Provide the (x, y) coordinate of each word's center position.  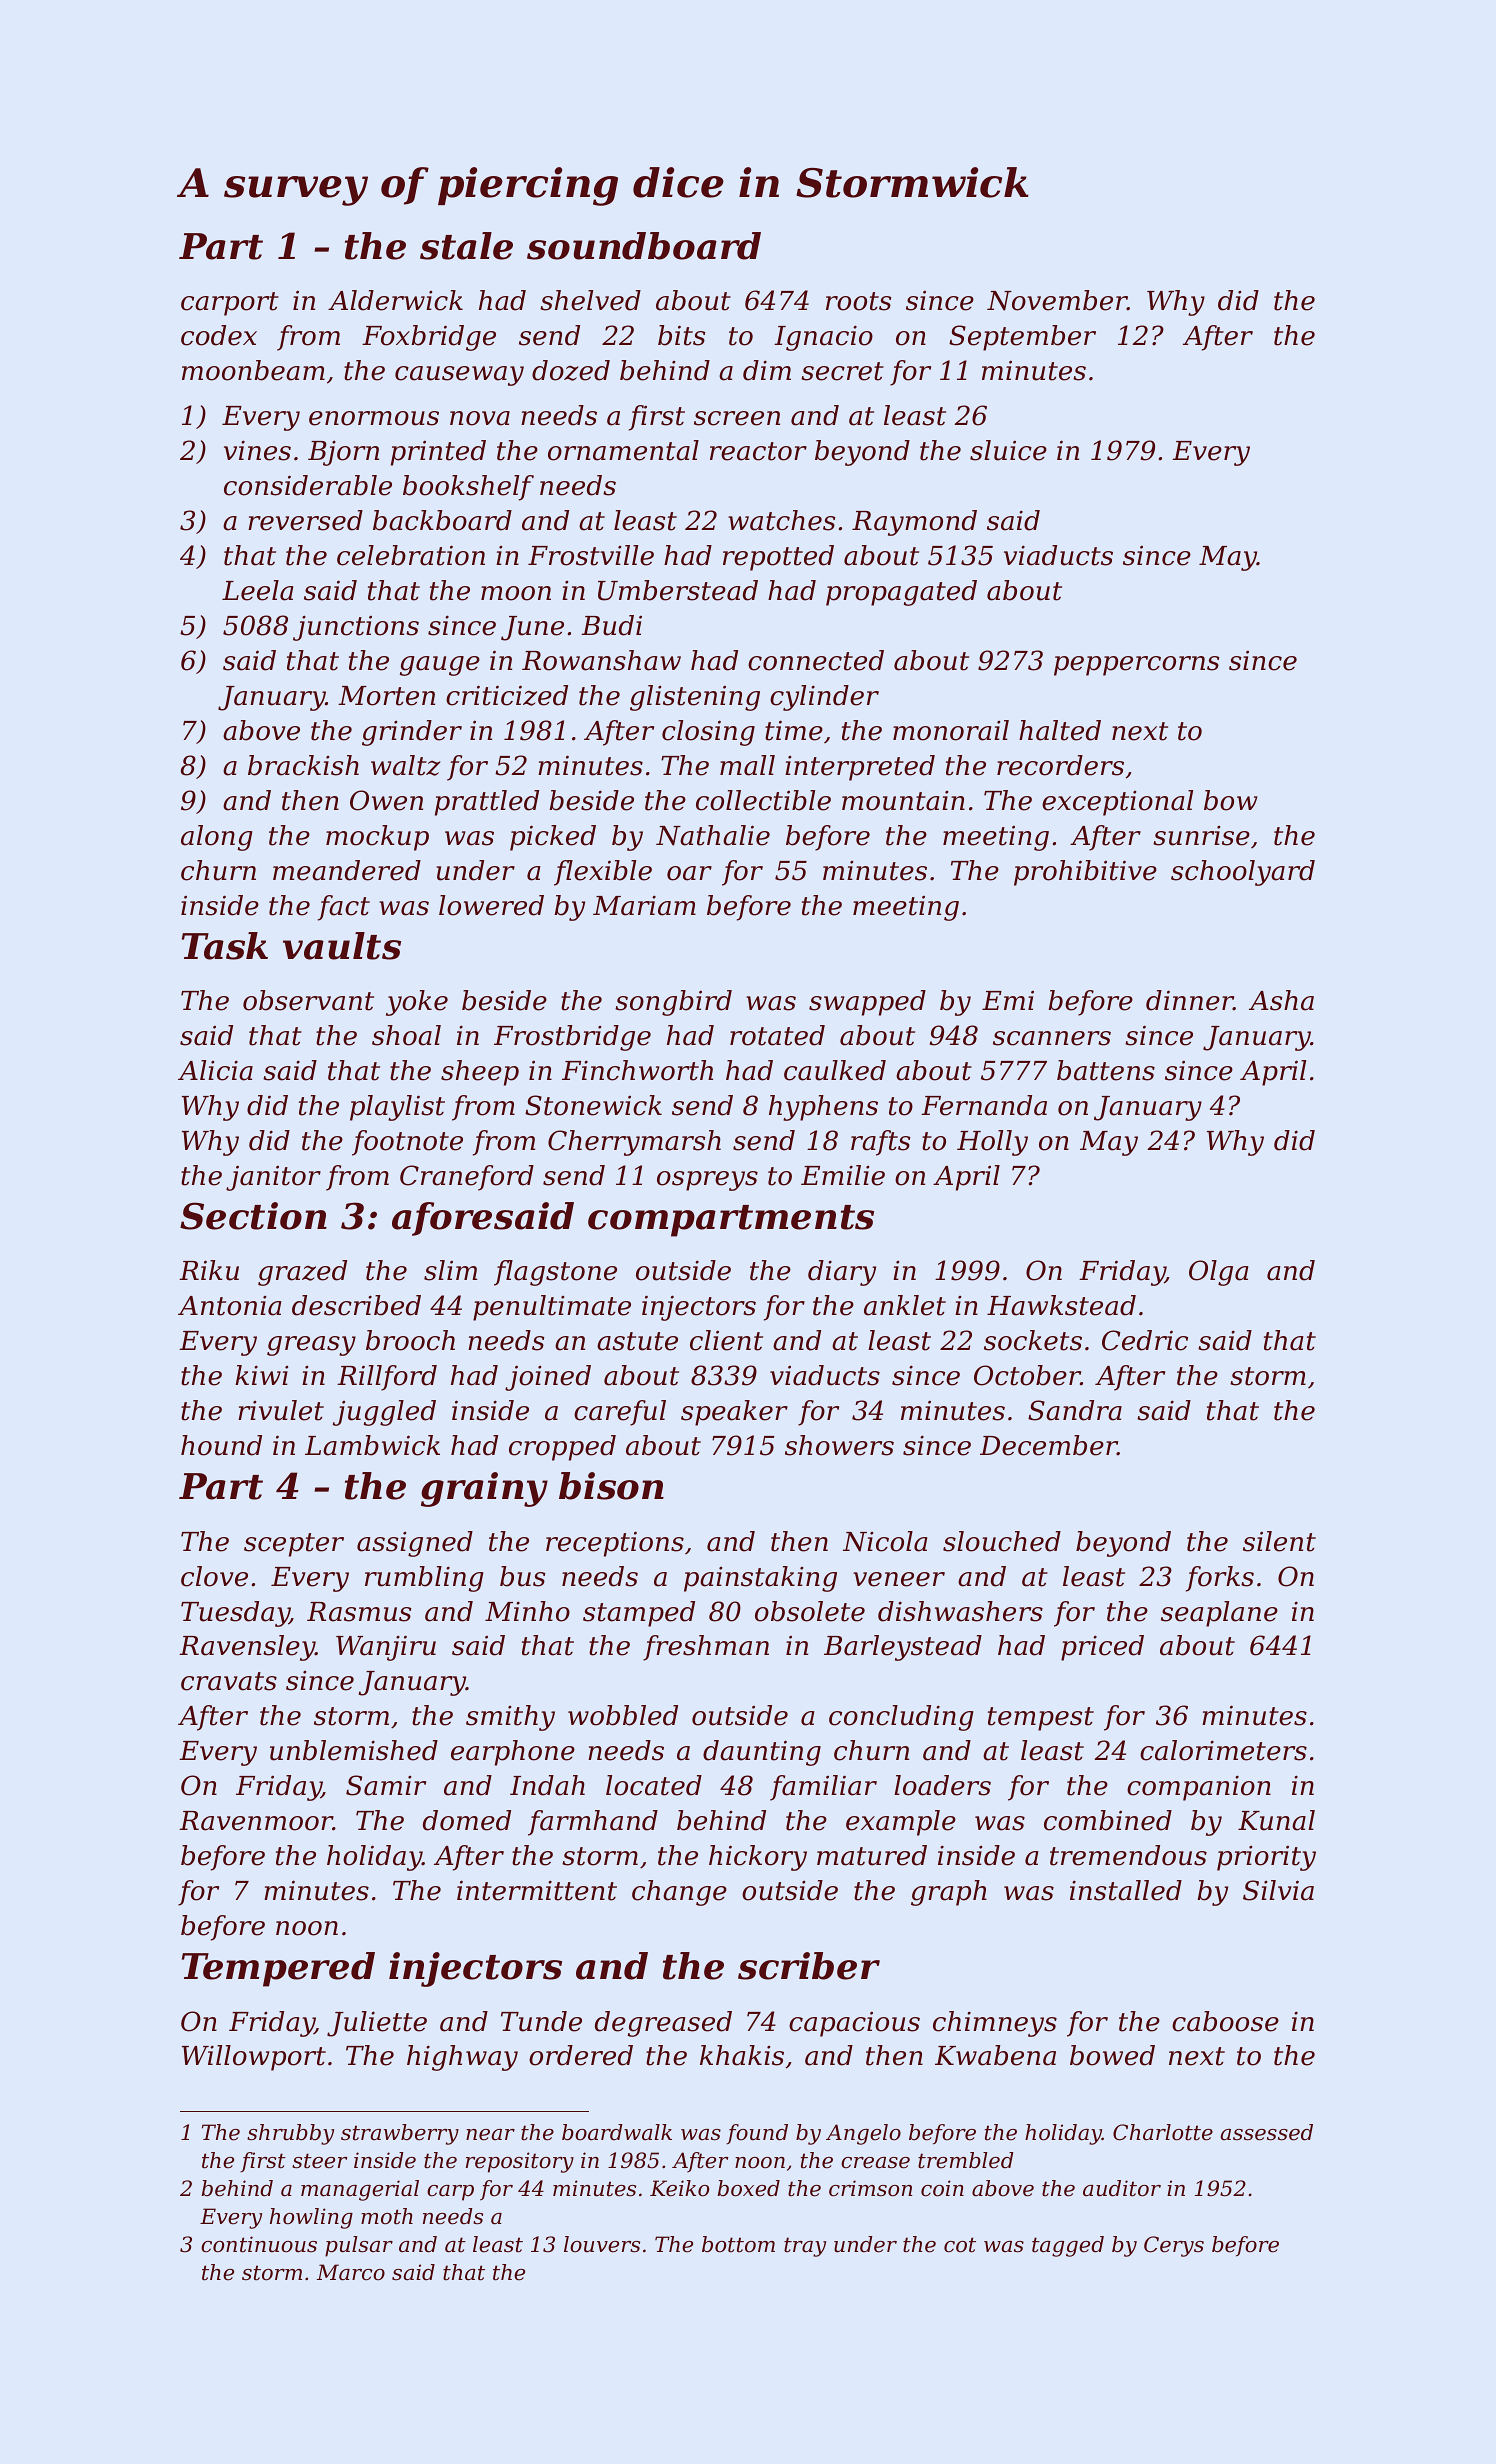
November (1057, 300)
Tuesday (235, 1614)
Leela (257, 590)
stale (466, 246)
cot (960, 2245)
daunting (762, 1753)
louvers (602, 2244)
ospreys (707, 1181)
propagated (901, 593)
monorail (951, 730)
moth (387, 2216)
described (356, 1305)
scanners (1052, 1038)
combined (1108, 1820)
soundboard (644, 246)
